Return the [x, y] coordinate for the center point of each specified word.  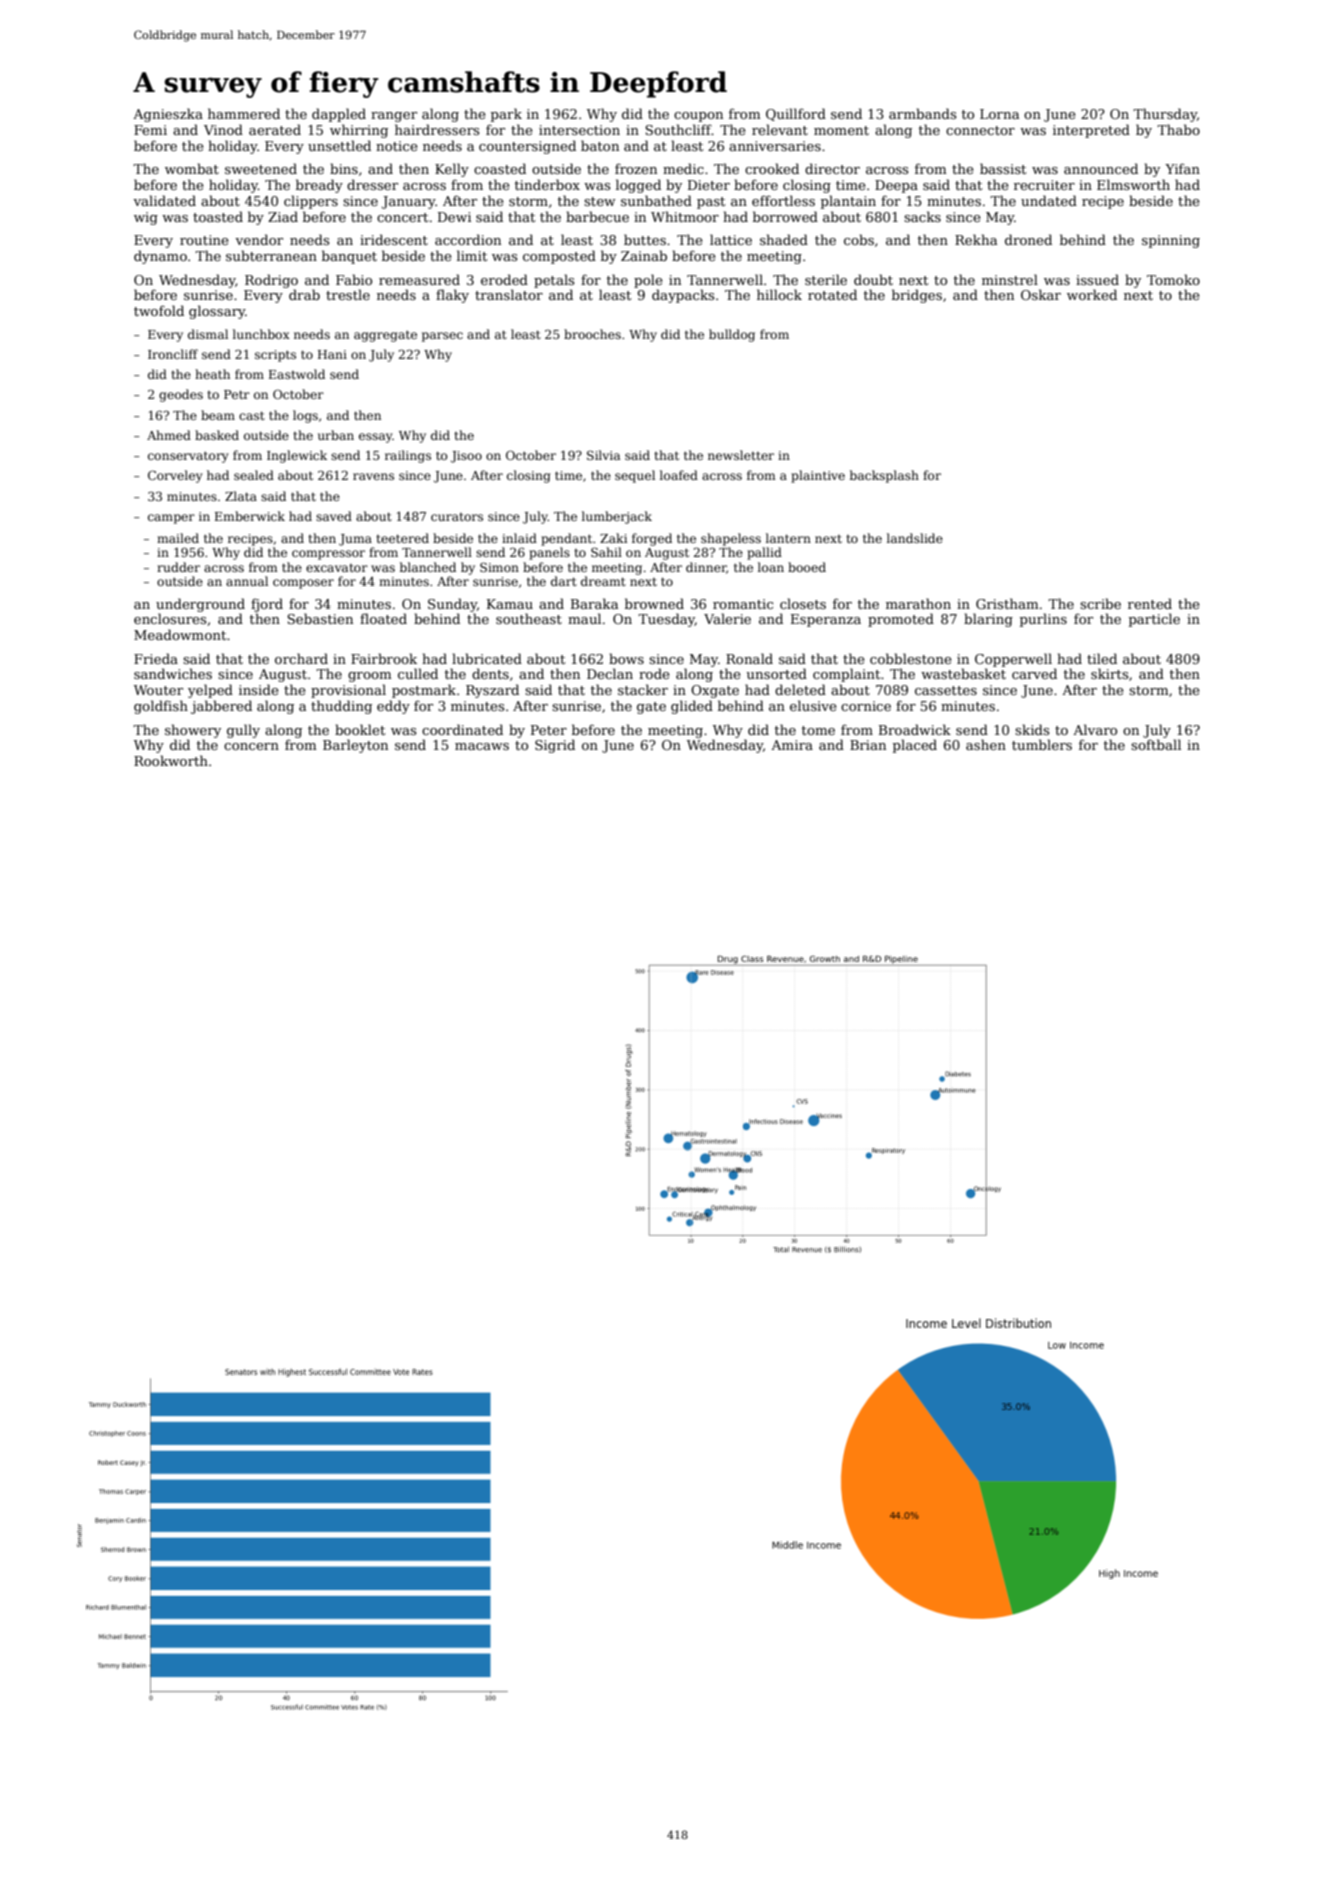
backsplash [884, 476]
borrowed [785, 216]
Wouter [158, 690]
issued [1097, 279]
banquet [349, 257]
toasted [218, 216]
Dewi [454, 217]
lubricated [487, 658]
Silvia [603, 455]
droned [1028, 239]
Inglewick [297, 456]
